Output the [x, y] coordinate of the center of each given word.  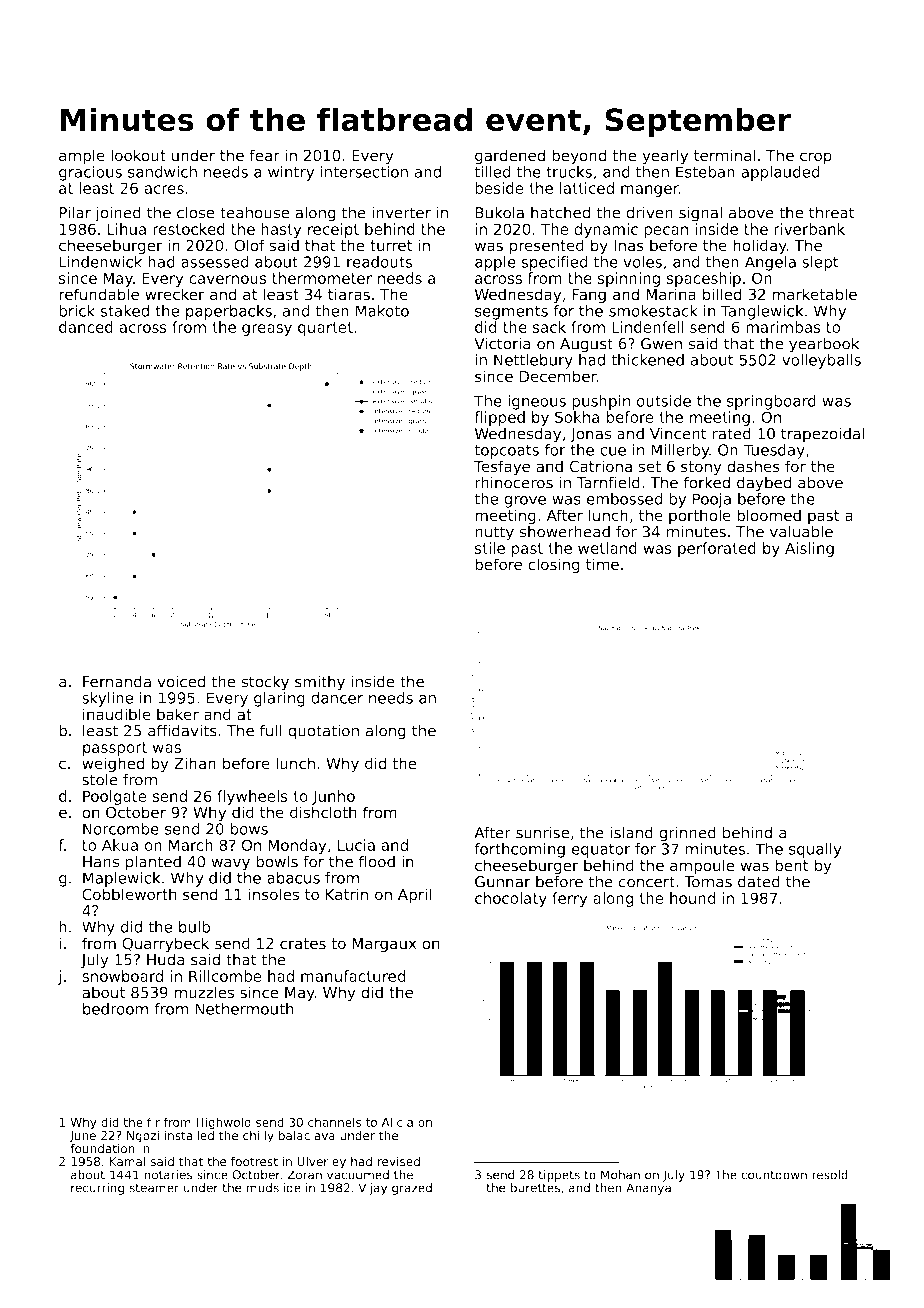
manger [650, 191]
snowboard [122, 976]
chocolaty [511, 899]
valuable [801, 531]
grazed [412, 1189]
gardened [510, 157]
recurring [97, 1189]
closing [554, 566]
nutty [494, 533]
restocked [189, 229]
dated [759, 881]
